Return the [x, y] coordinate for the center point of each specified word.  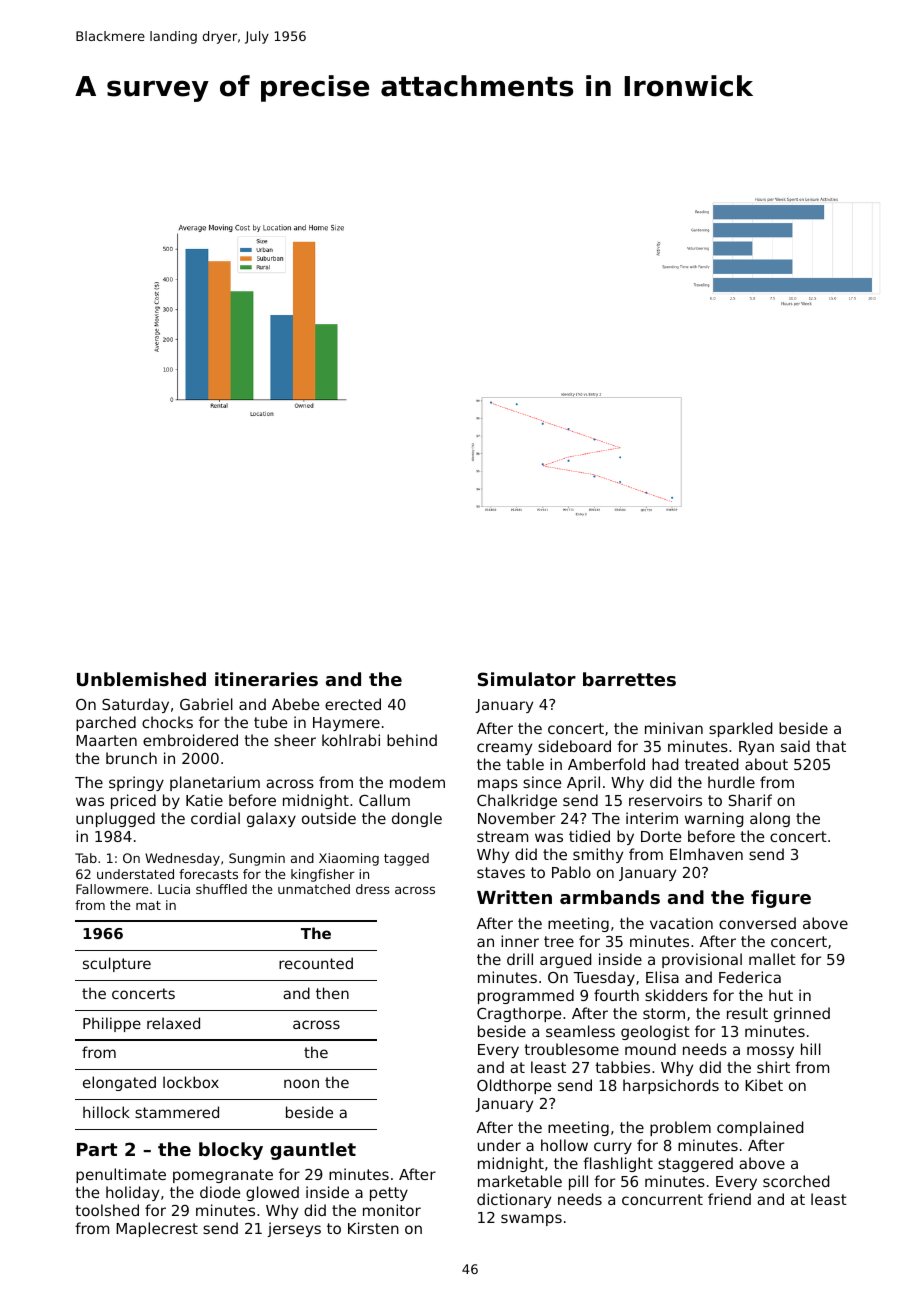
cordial [215, 818]
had [665, 764]
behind [412, 740]
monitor [392, 1210]
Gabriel [206, 704]
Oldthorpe [514, 1086]
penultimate [121, 1175]
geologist [655, 1032]
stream [502, 836]
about [766, 764]
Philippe [112, 1024]
